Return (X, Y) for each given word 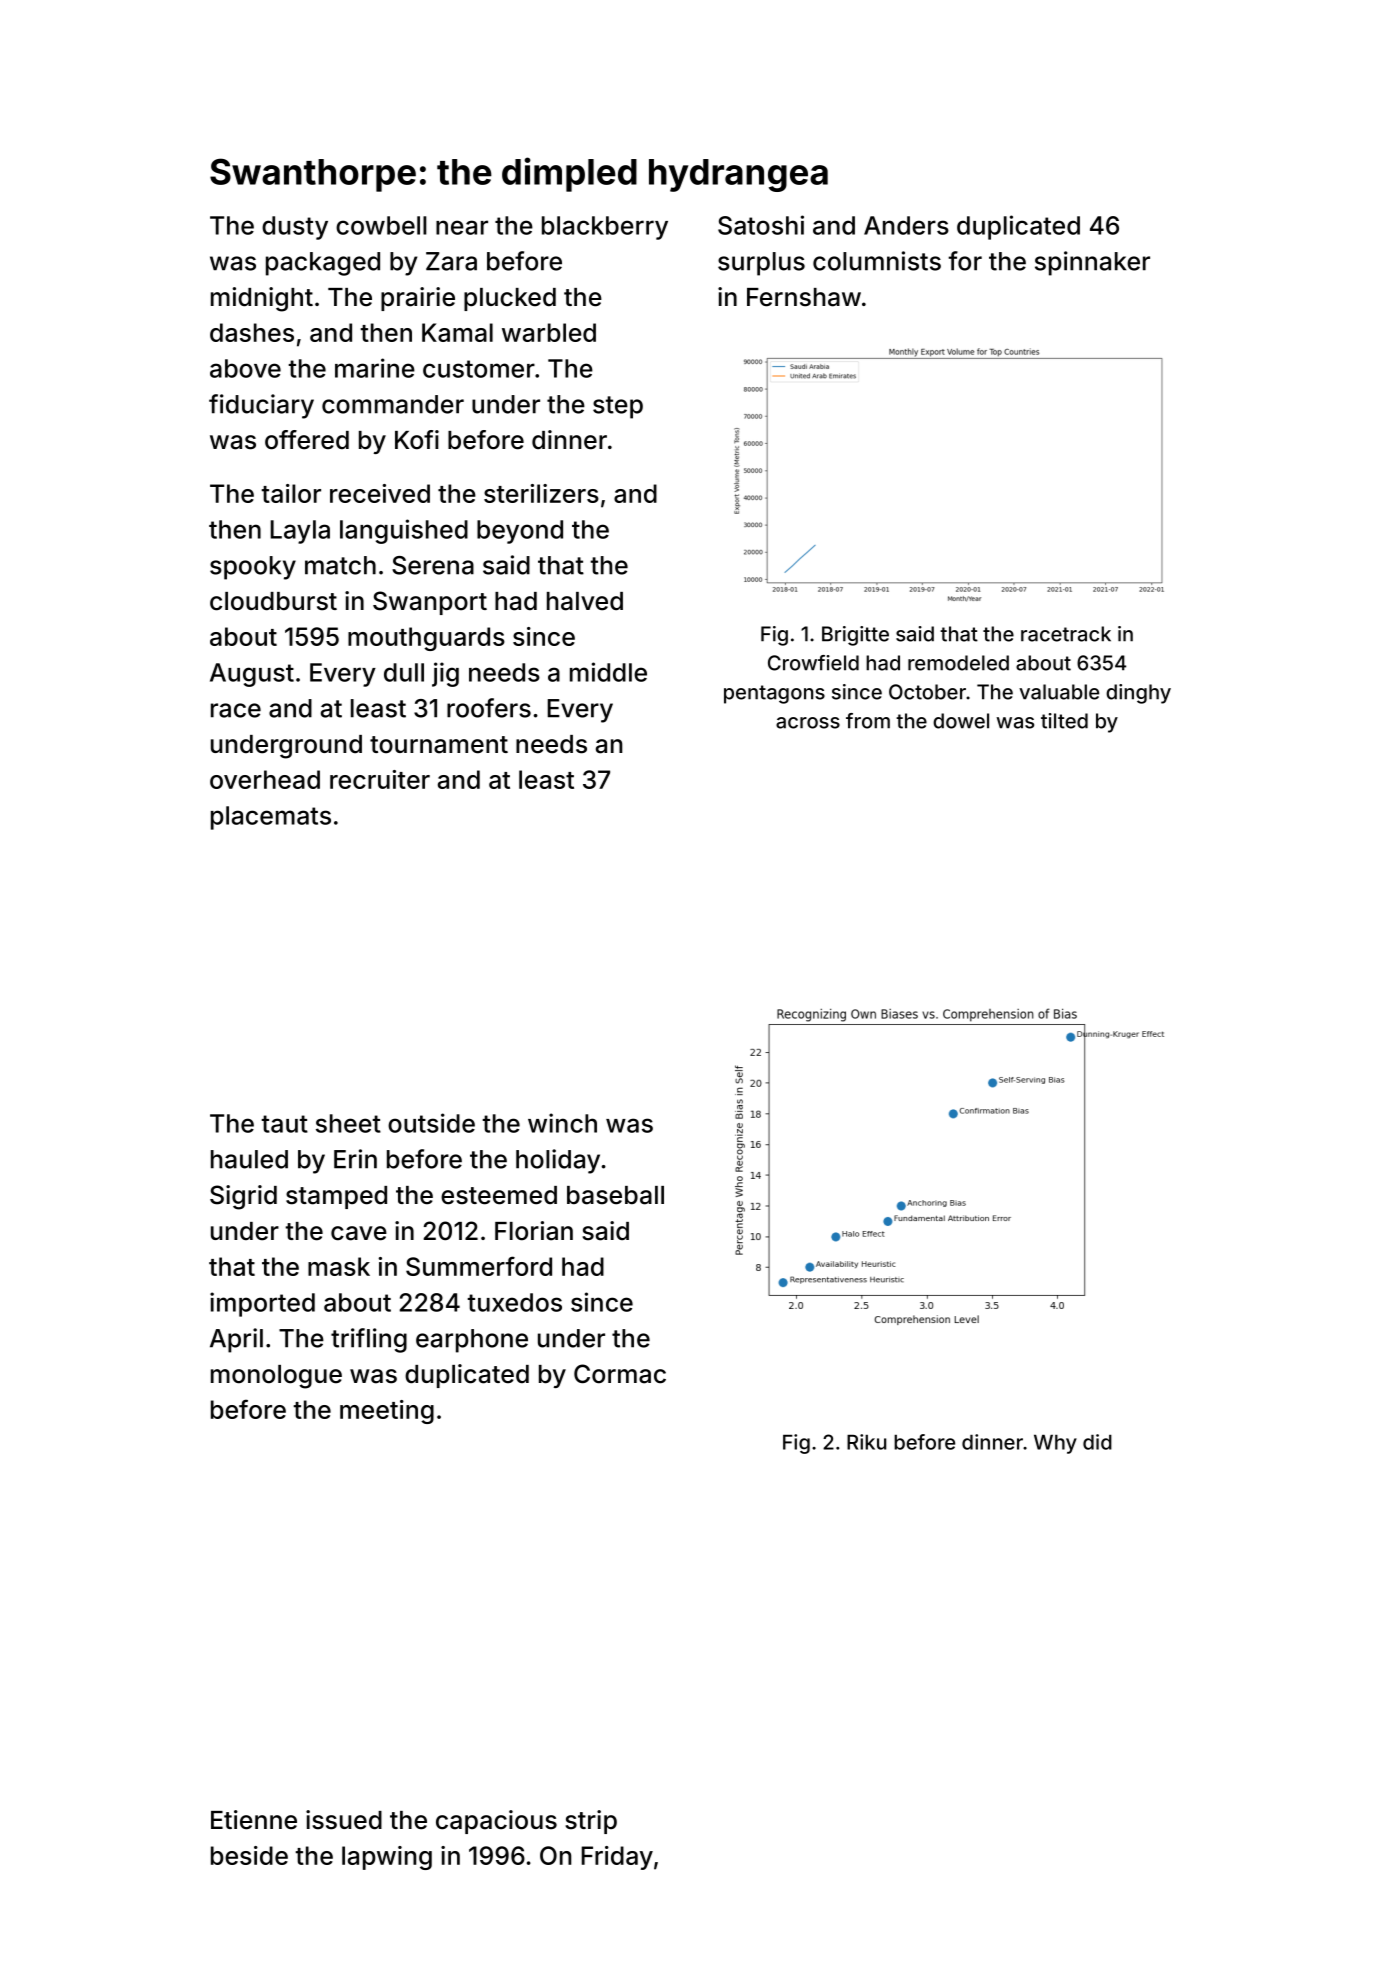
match (340, 565)
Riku (866, 1442)
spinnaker (1092, 263)
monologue (276, 1377)
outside (431, 1123)
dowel (961, 721)
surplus (761, 264)
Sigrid (243, 1197)
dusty (295, 228)
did (1097, 1442)
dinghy (1138, 694)
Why (1055, 1444)
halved (585, 601)
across (808, 723)
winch (562, 1123)
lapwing (387, 1858)
